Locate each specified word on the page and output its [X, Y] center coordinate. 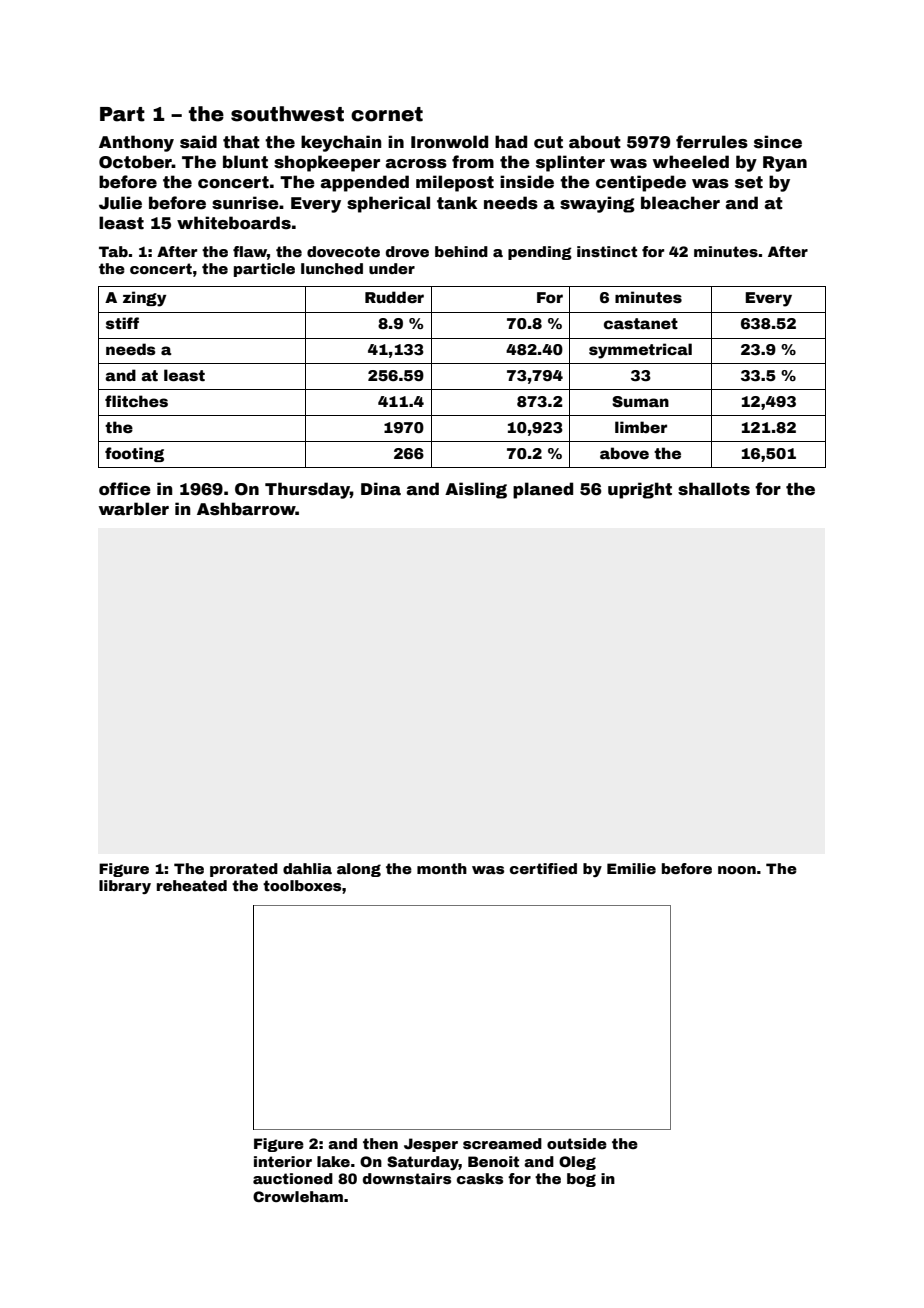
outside [577, 1143]
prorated [244, 870]
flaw [250, 251]
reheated [192, 885]
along [359, 870]
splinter [570, 163]
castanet [641, 323]
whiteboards [234, 223]
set [749, 182]
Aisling [476, 490]
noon [737, 870]
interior [283, 1161]
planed [543, 490]
